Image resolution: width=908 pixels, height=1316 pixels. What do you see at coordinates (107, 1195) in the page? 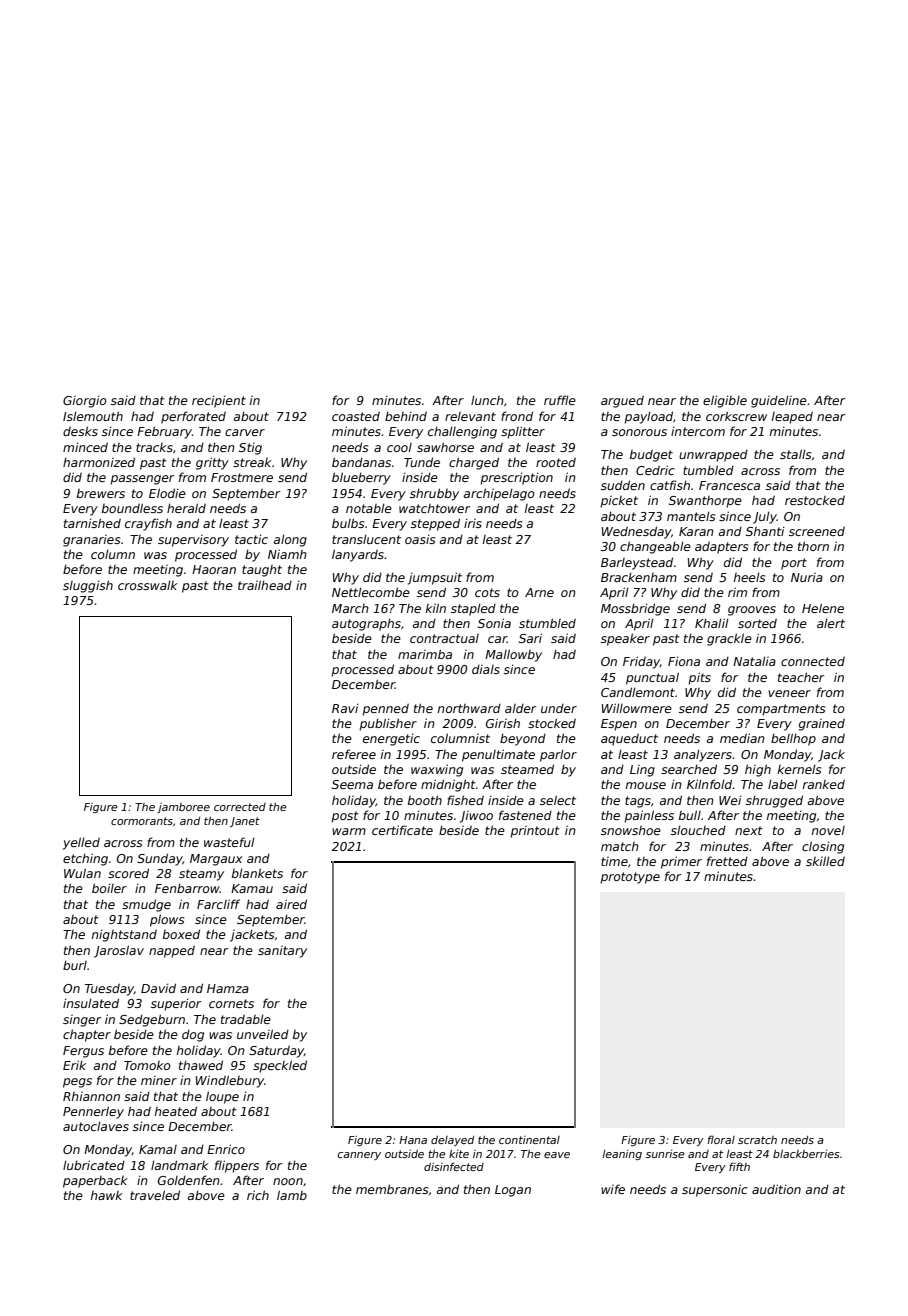
I see `hawk` at bounding box center [107, 1195].
